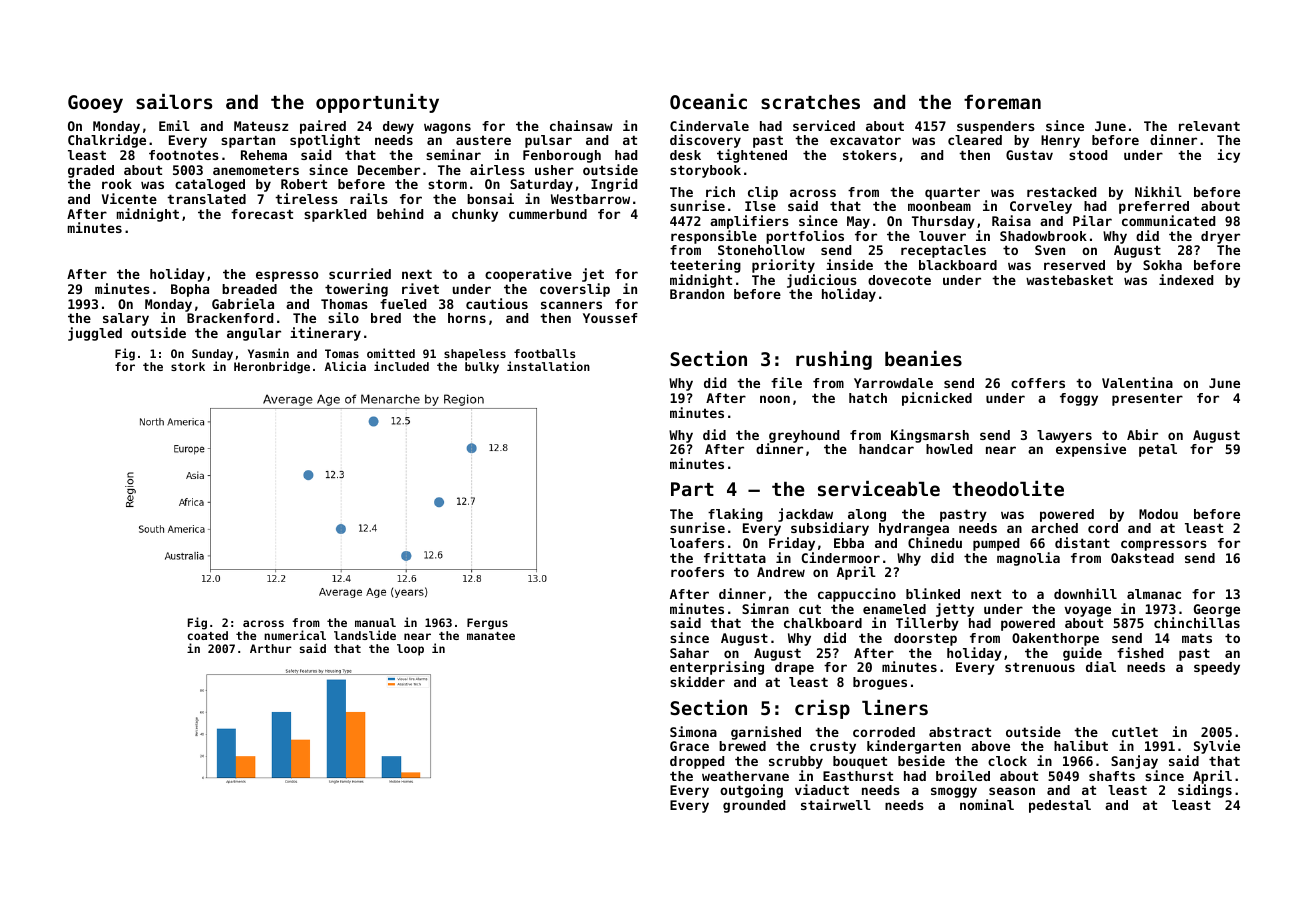 This screenshot has height=924, width=1308. I want to click on Abir, so click(1142, 434).
